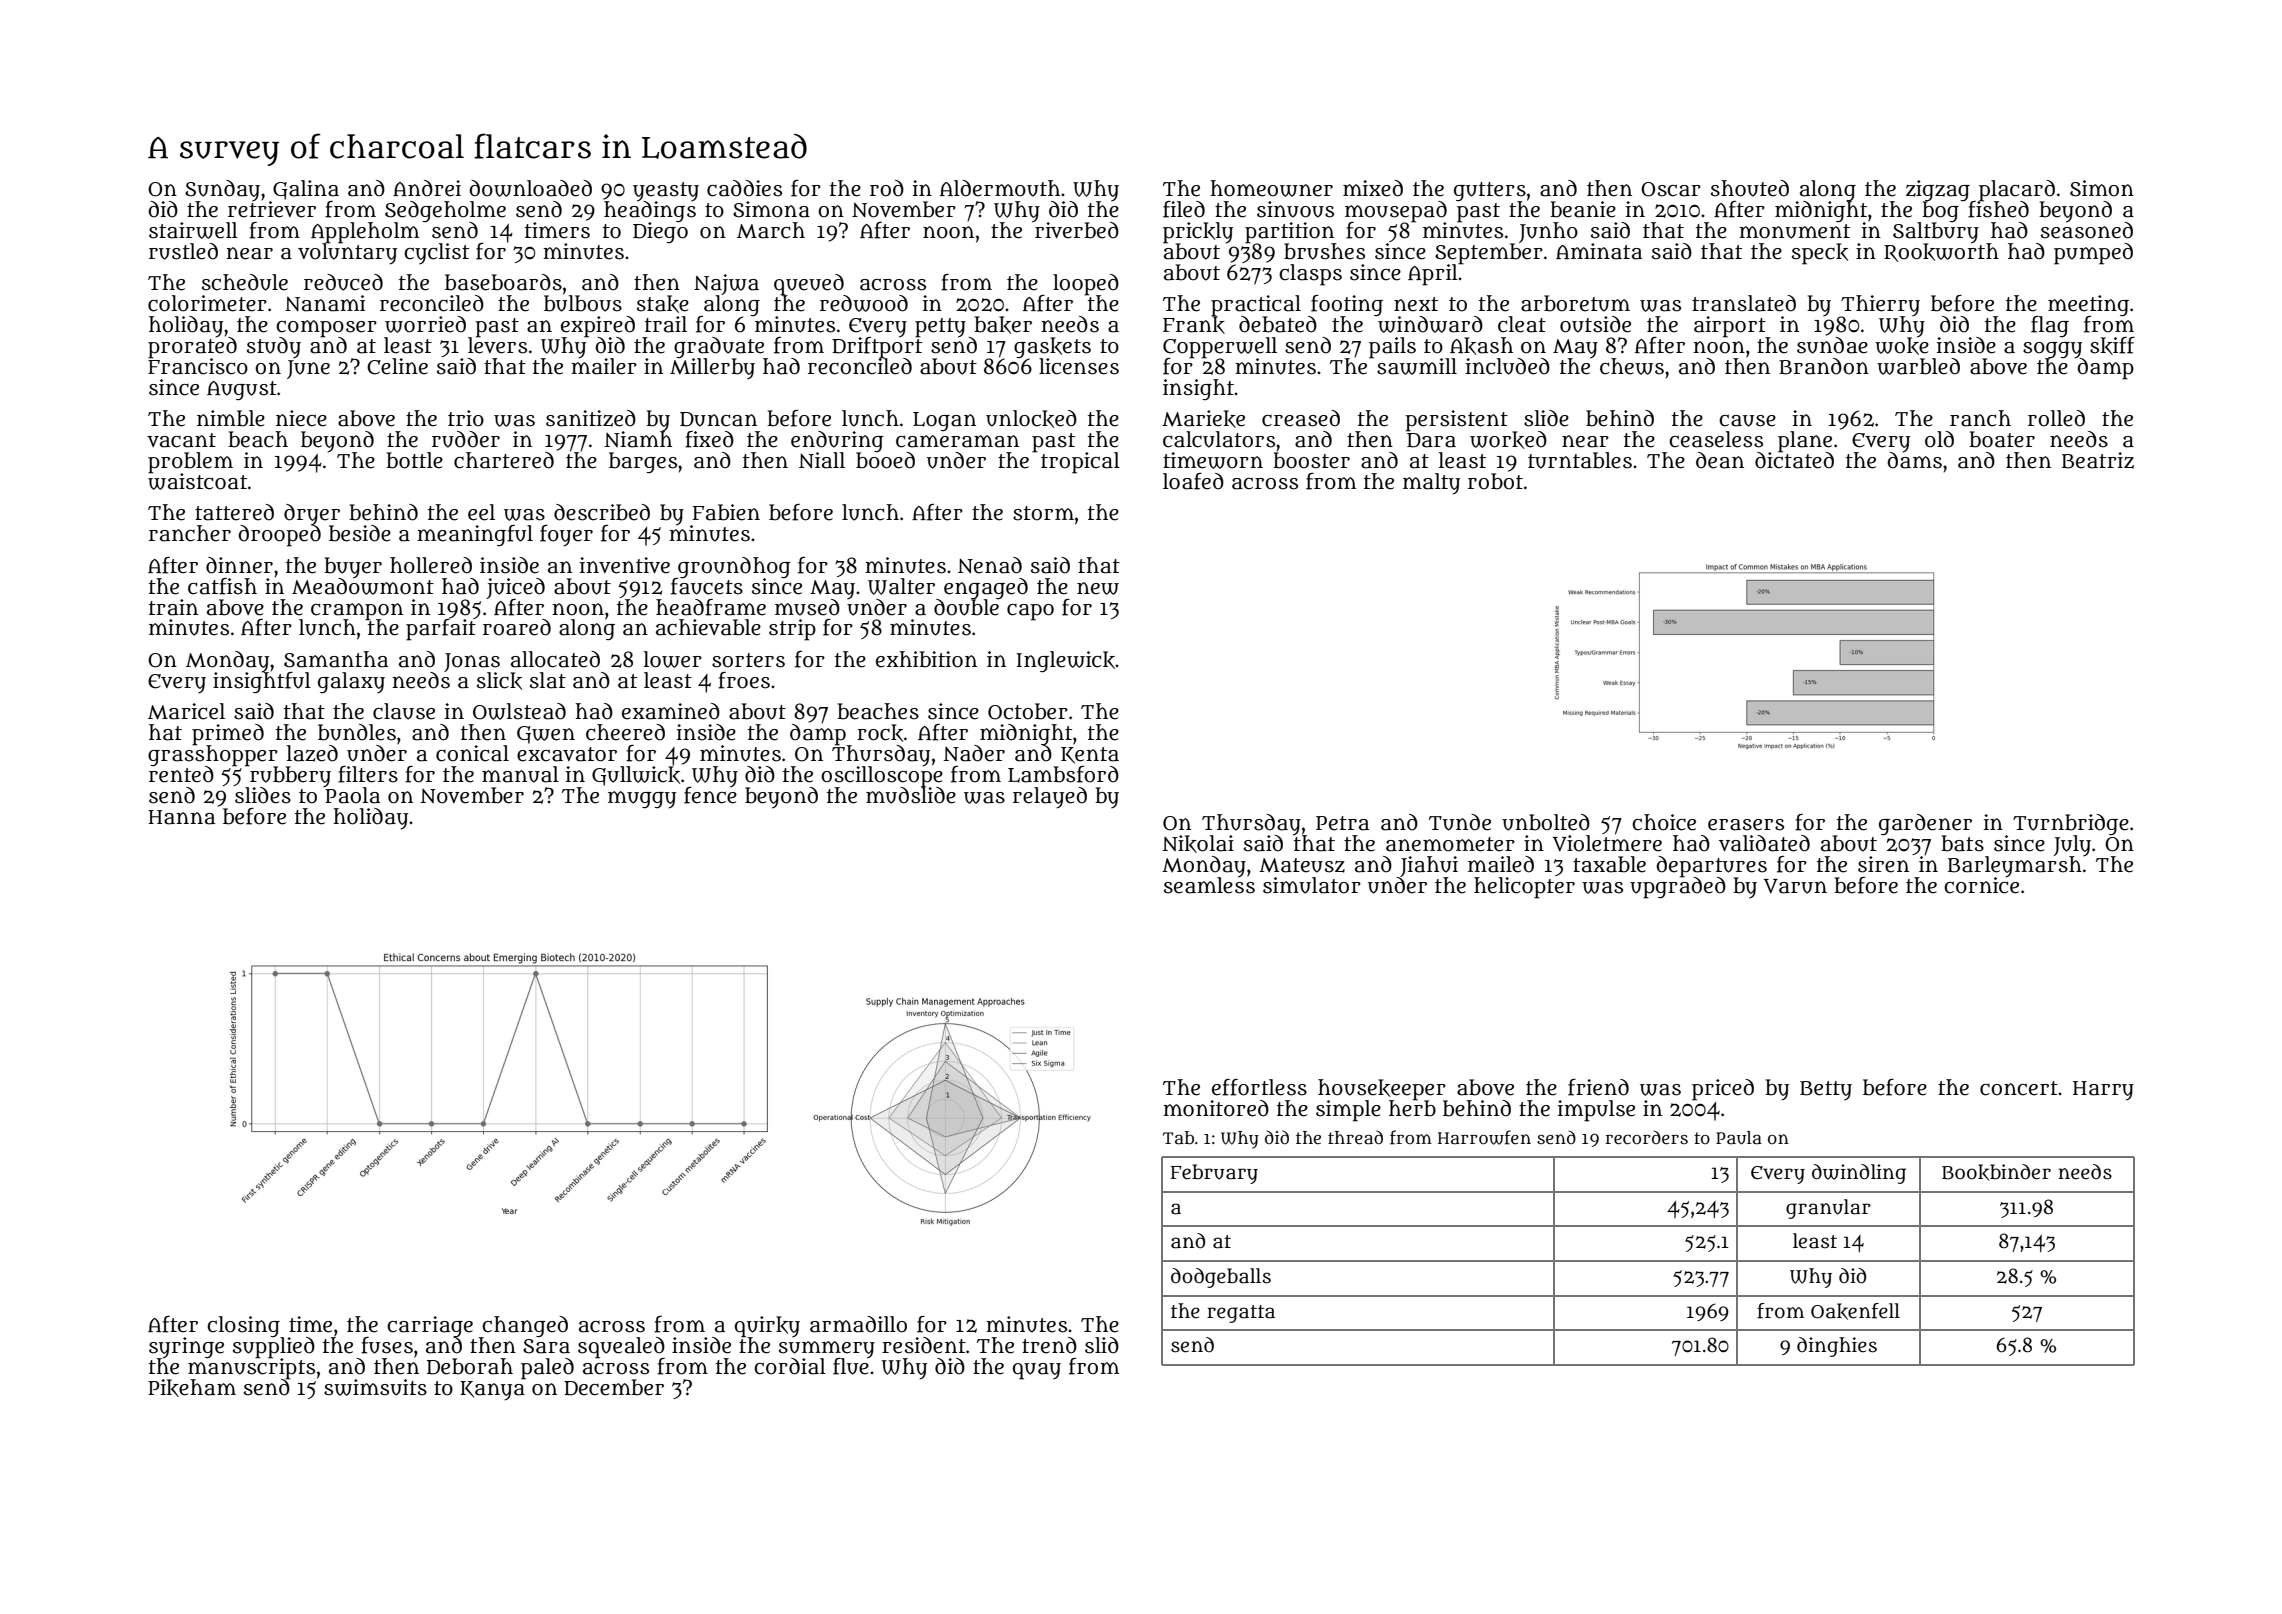 The image size is (2282, 1614). What do you see at coordinates (1739, 1138) in the image?
I see `Paula` at bounding box center [1739, 1138].
